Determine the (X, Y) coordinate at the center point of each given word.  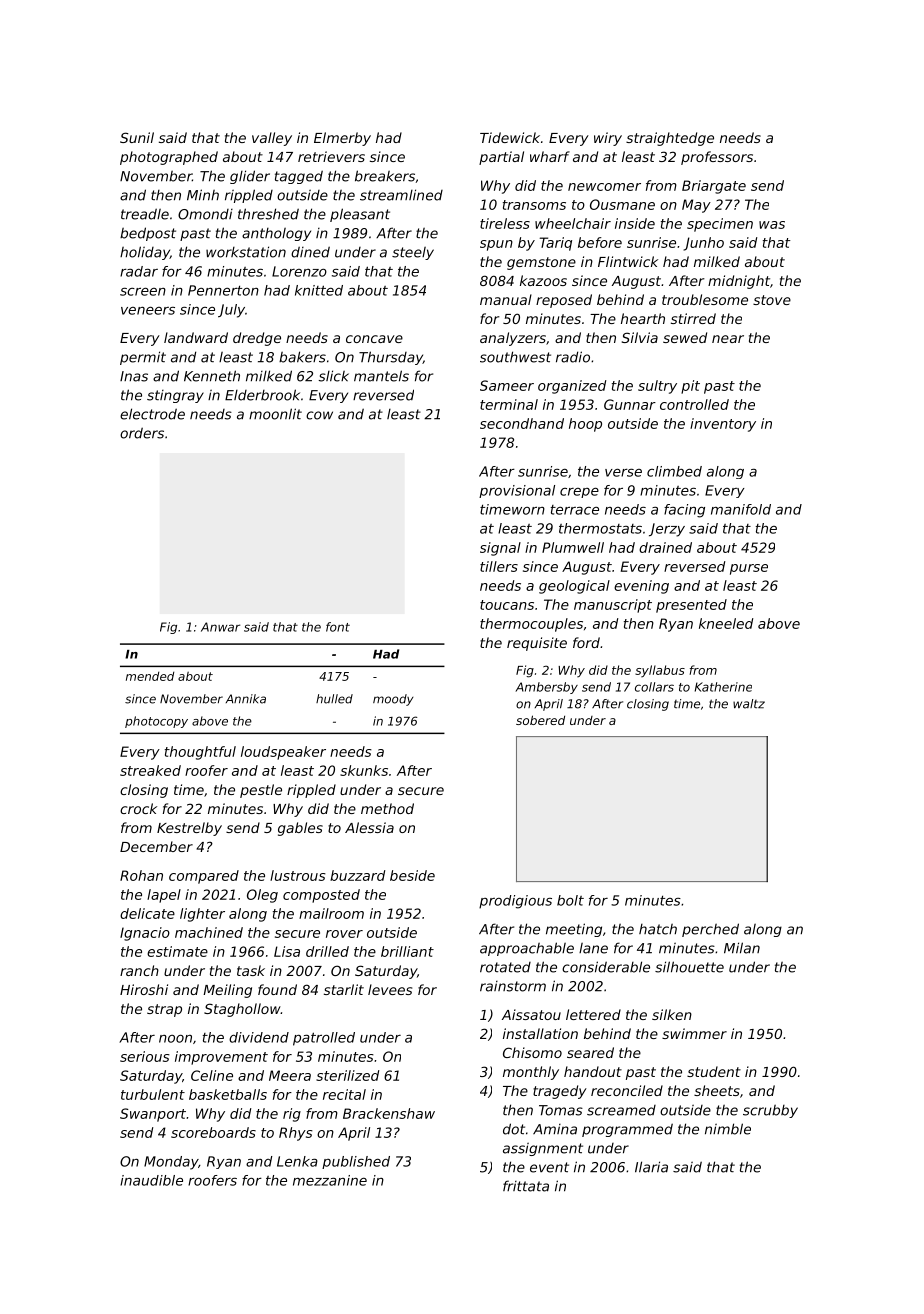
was (772, 225)
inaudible (151, 1180)
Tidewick (510, 137)
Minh (203, 195)
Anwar (220, 627)
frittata (526, 1186)
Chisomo (532, 1052)
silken (672, 1014)
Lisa (287, 951)
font (338, 627)
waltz (749, 704)
